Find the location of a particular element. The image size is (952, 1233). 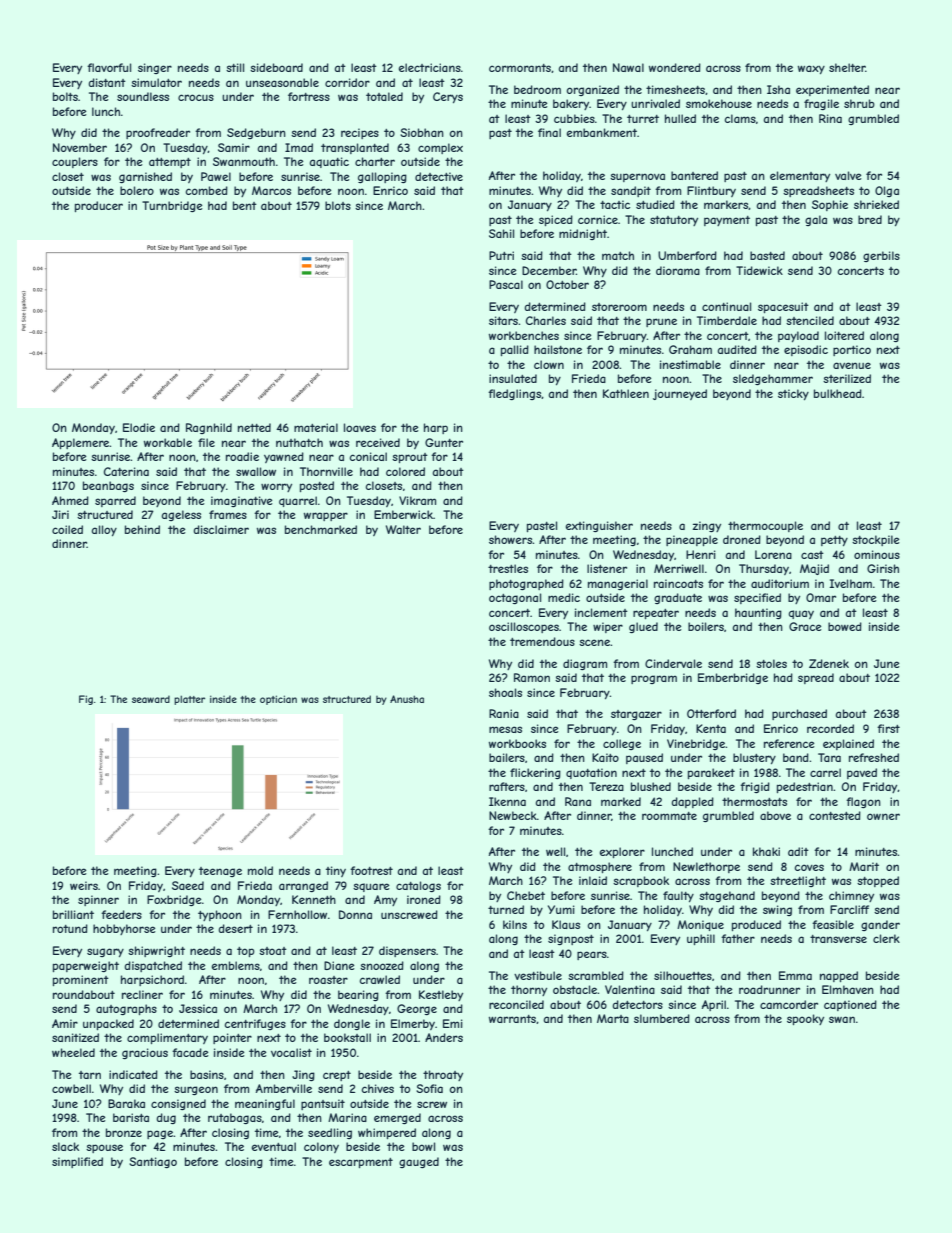

waxy is located at coordinates (811, 69).
